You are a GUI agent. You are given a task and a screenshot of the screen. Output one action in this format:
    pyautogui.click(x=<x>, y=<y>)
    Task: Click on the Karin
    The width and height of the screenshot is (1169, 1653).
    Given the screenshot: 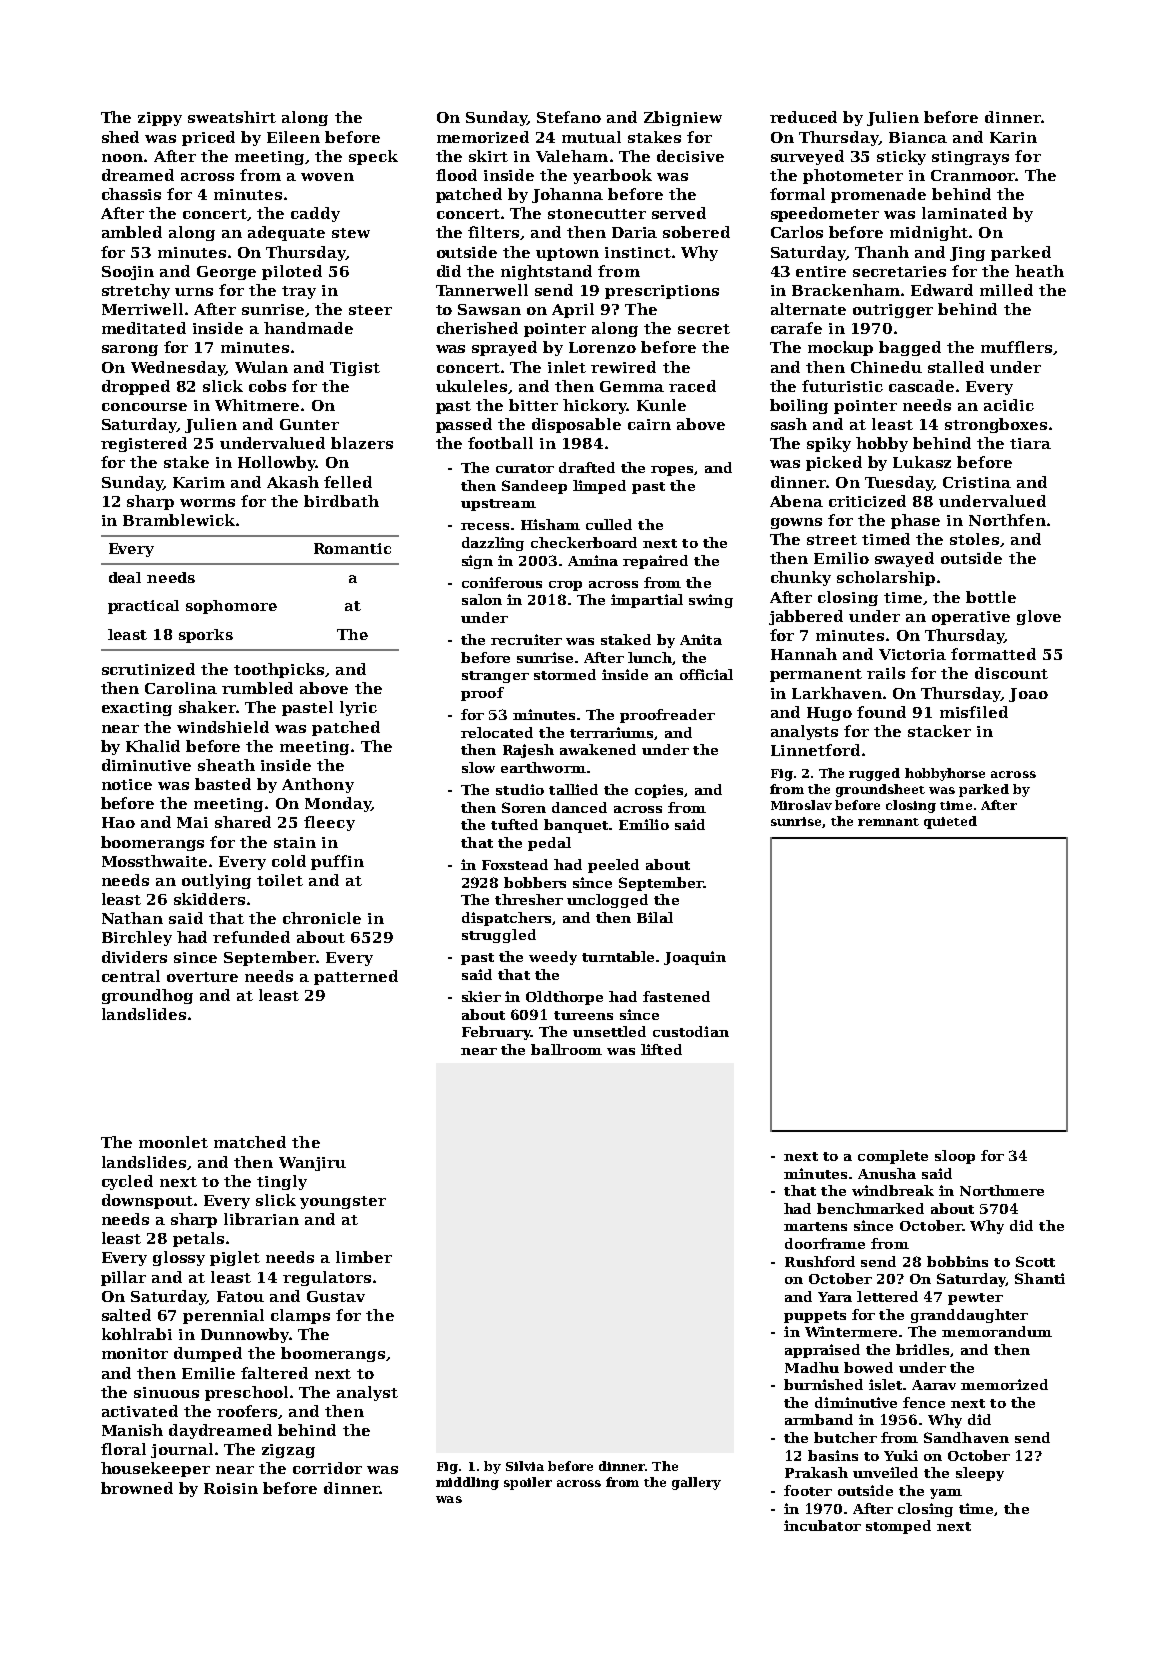 What is the action you would take?
    pyautogui.click(x=1013, y=137)
